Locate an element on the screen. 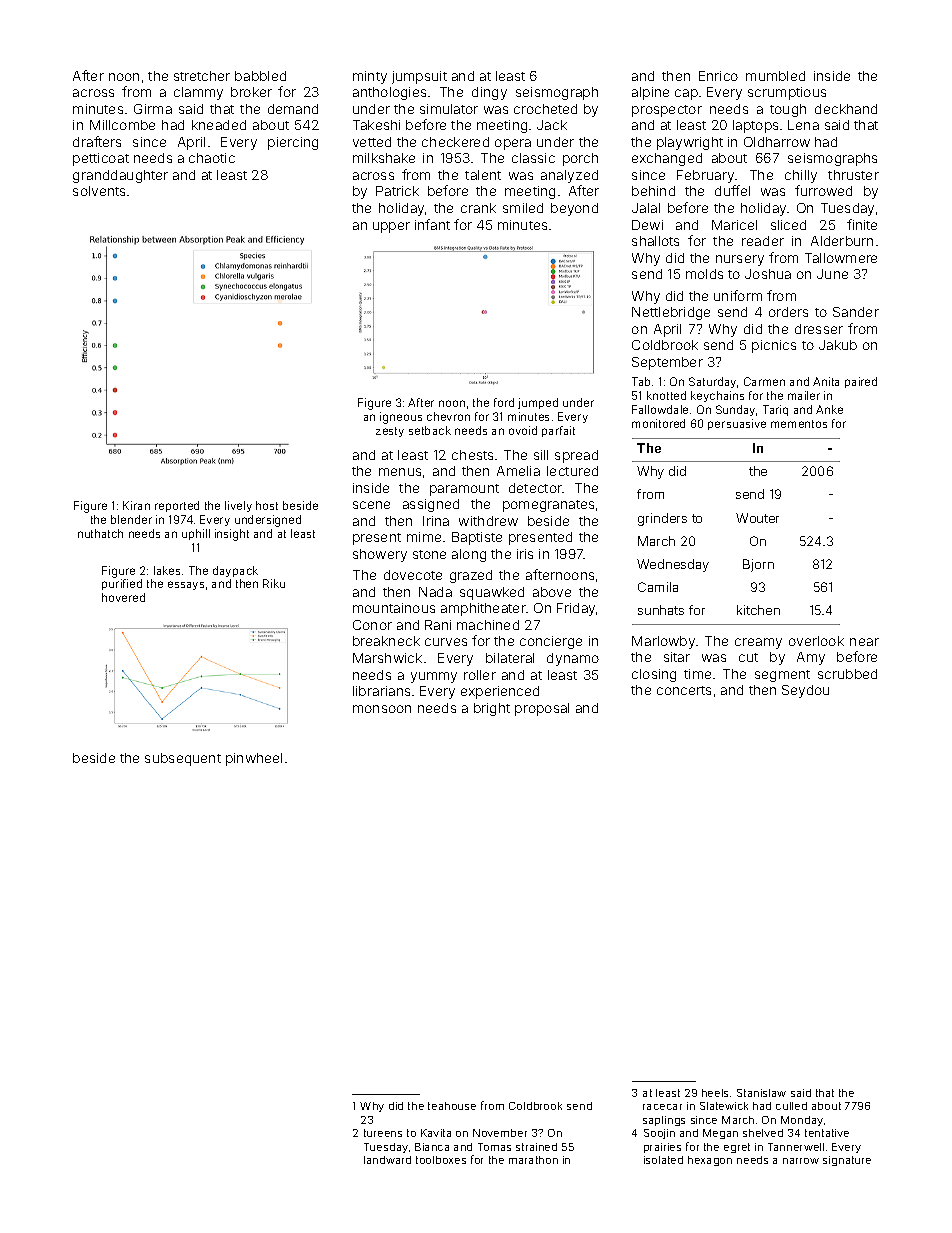 Image resolution: width=952 pixels, height=1233 pixels. lakes is located at coordinates (167, 570).
